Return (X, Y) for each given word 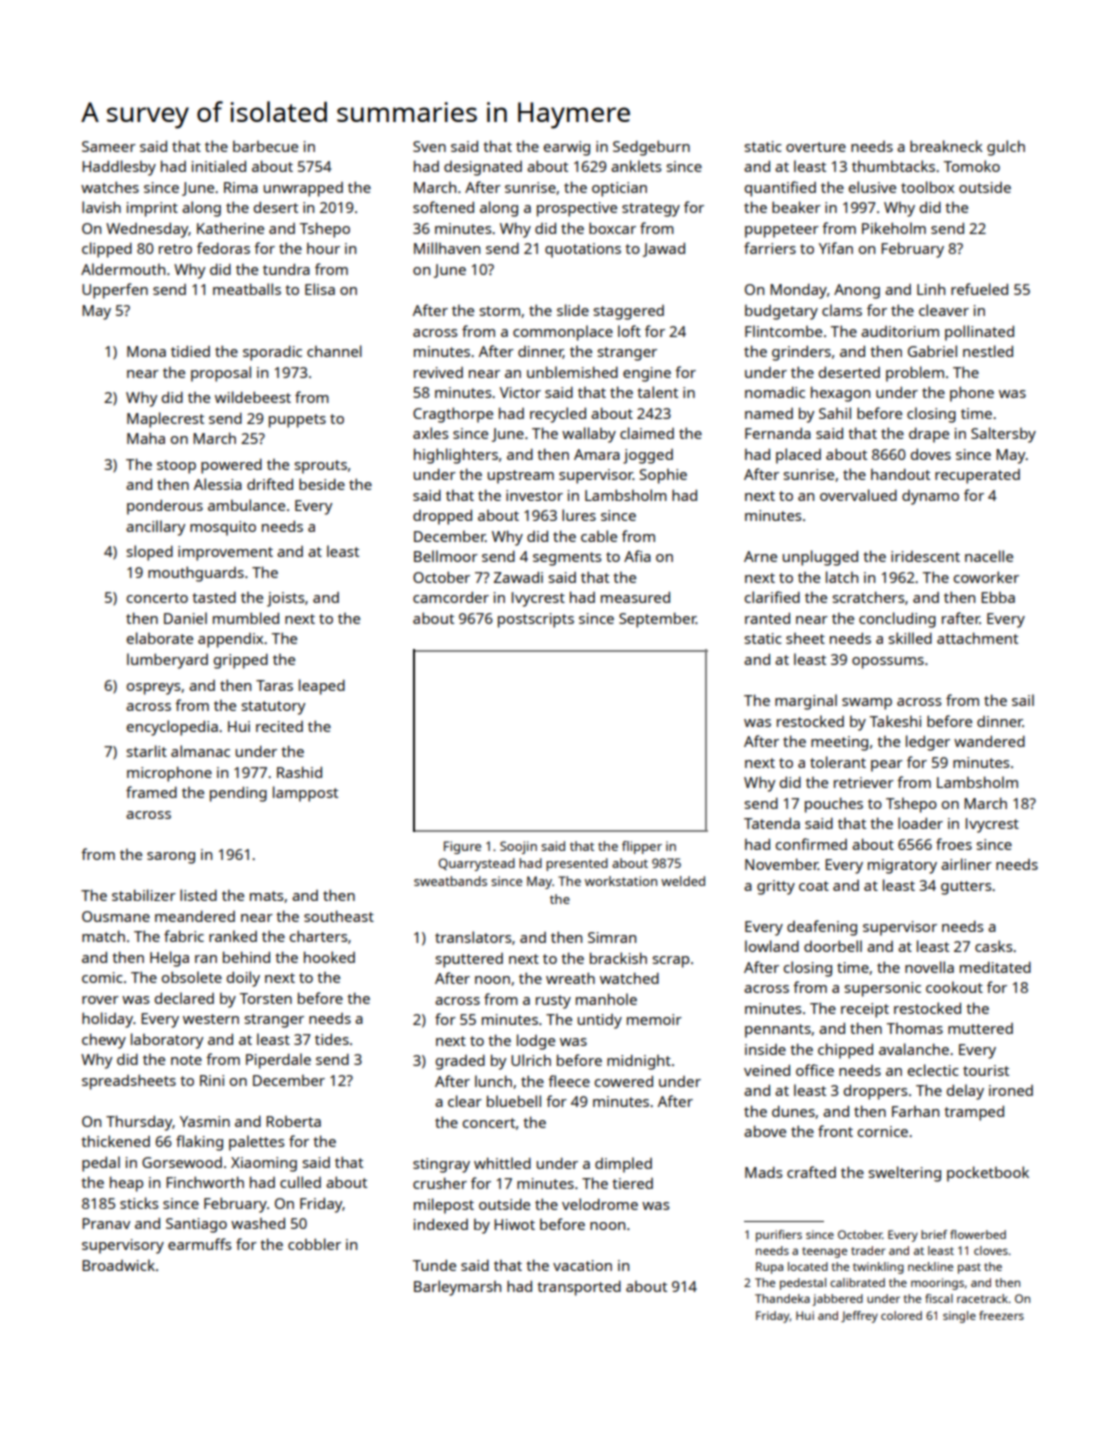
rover (100, 1000)
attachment (977, 638)
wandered (989, 741)
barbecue (265, 146)
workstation (621, 881)
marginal (806, 702)
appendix (230, 640)
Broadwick (118, 1265)
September (657, 620)
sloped (150, 553)
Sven (429, 146)
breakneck (946, 146)
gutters (966, 888)
